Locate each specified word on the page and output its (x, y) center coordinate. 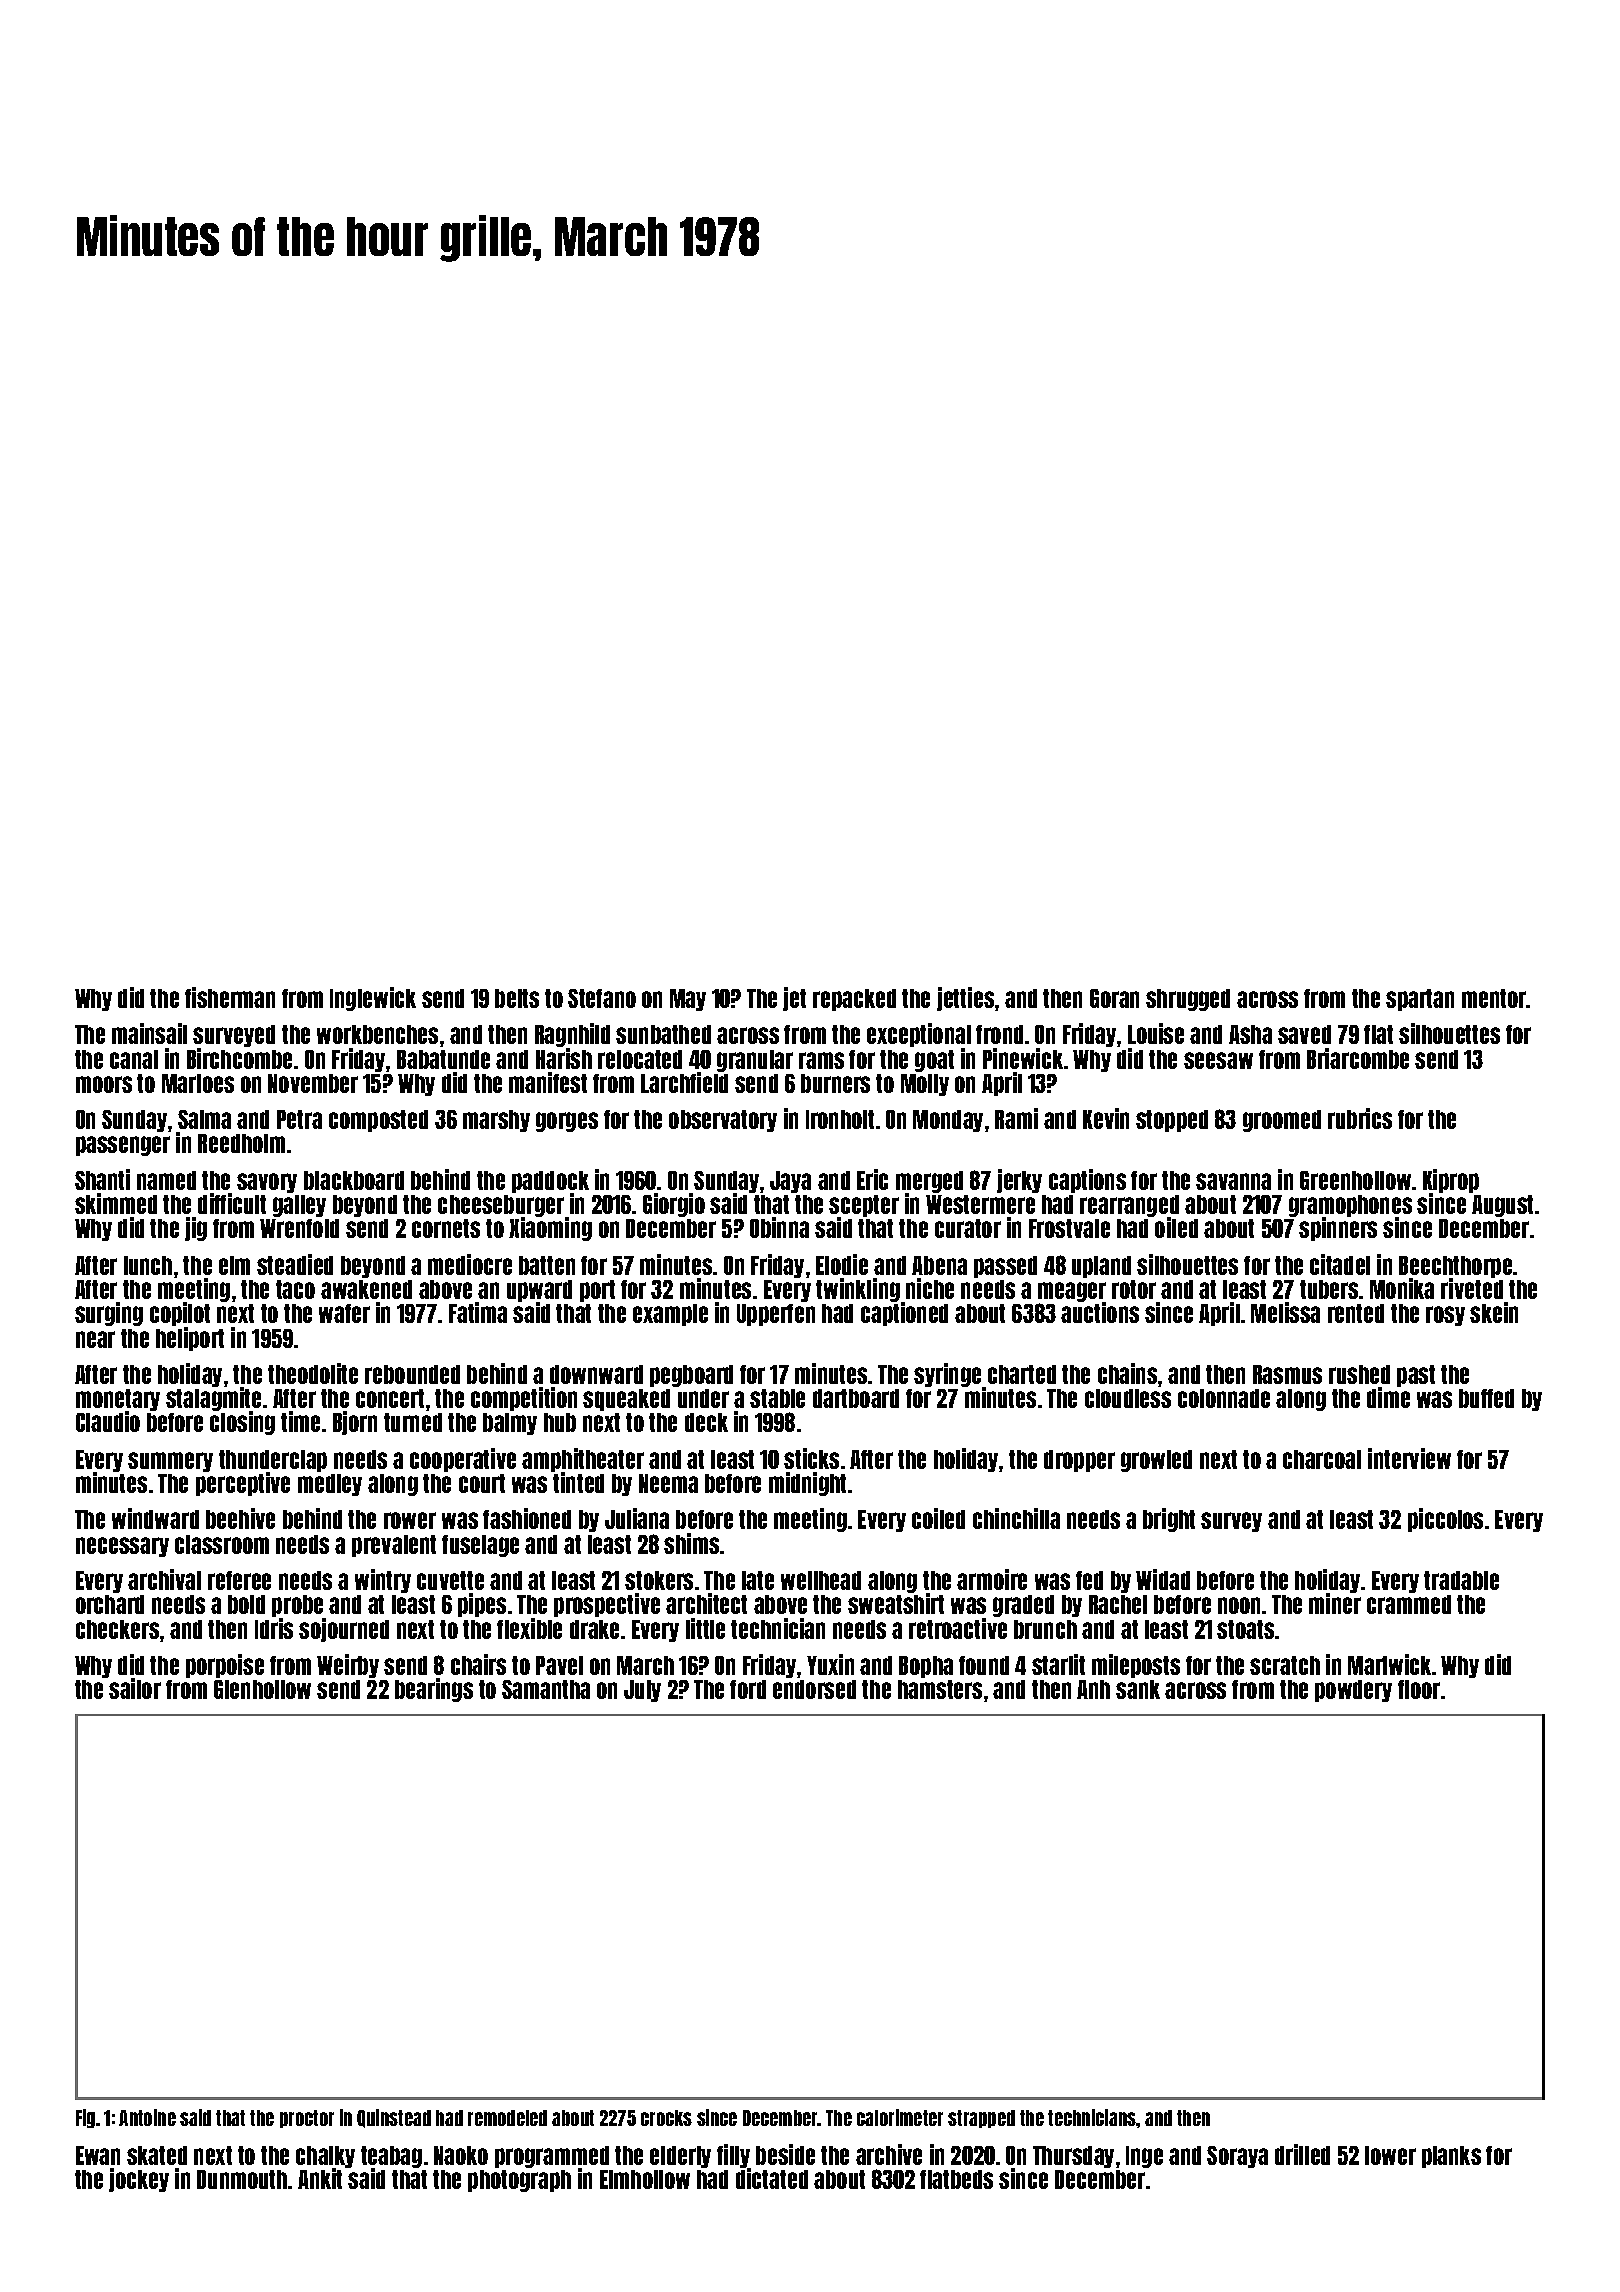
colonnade (1224, 1398)
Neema (668, 1483)
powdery (1353, 1691)
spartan (1420, 1000)
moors (104, 1084)
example (670, 1315)
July (642, 1691)
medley (330, 1485)
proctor (307, 2119)
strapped (981, 2119)
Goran (1114, 998)
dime (1388, 1398)
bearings (434, 1690)
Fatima (478, 1312)
